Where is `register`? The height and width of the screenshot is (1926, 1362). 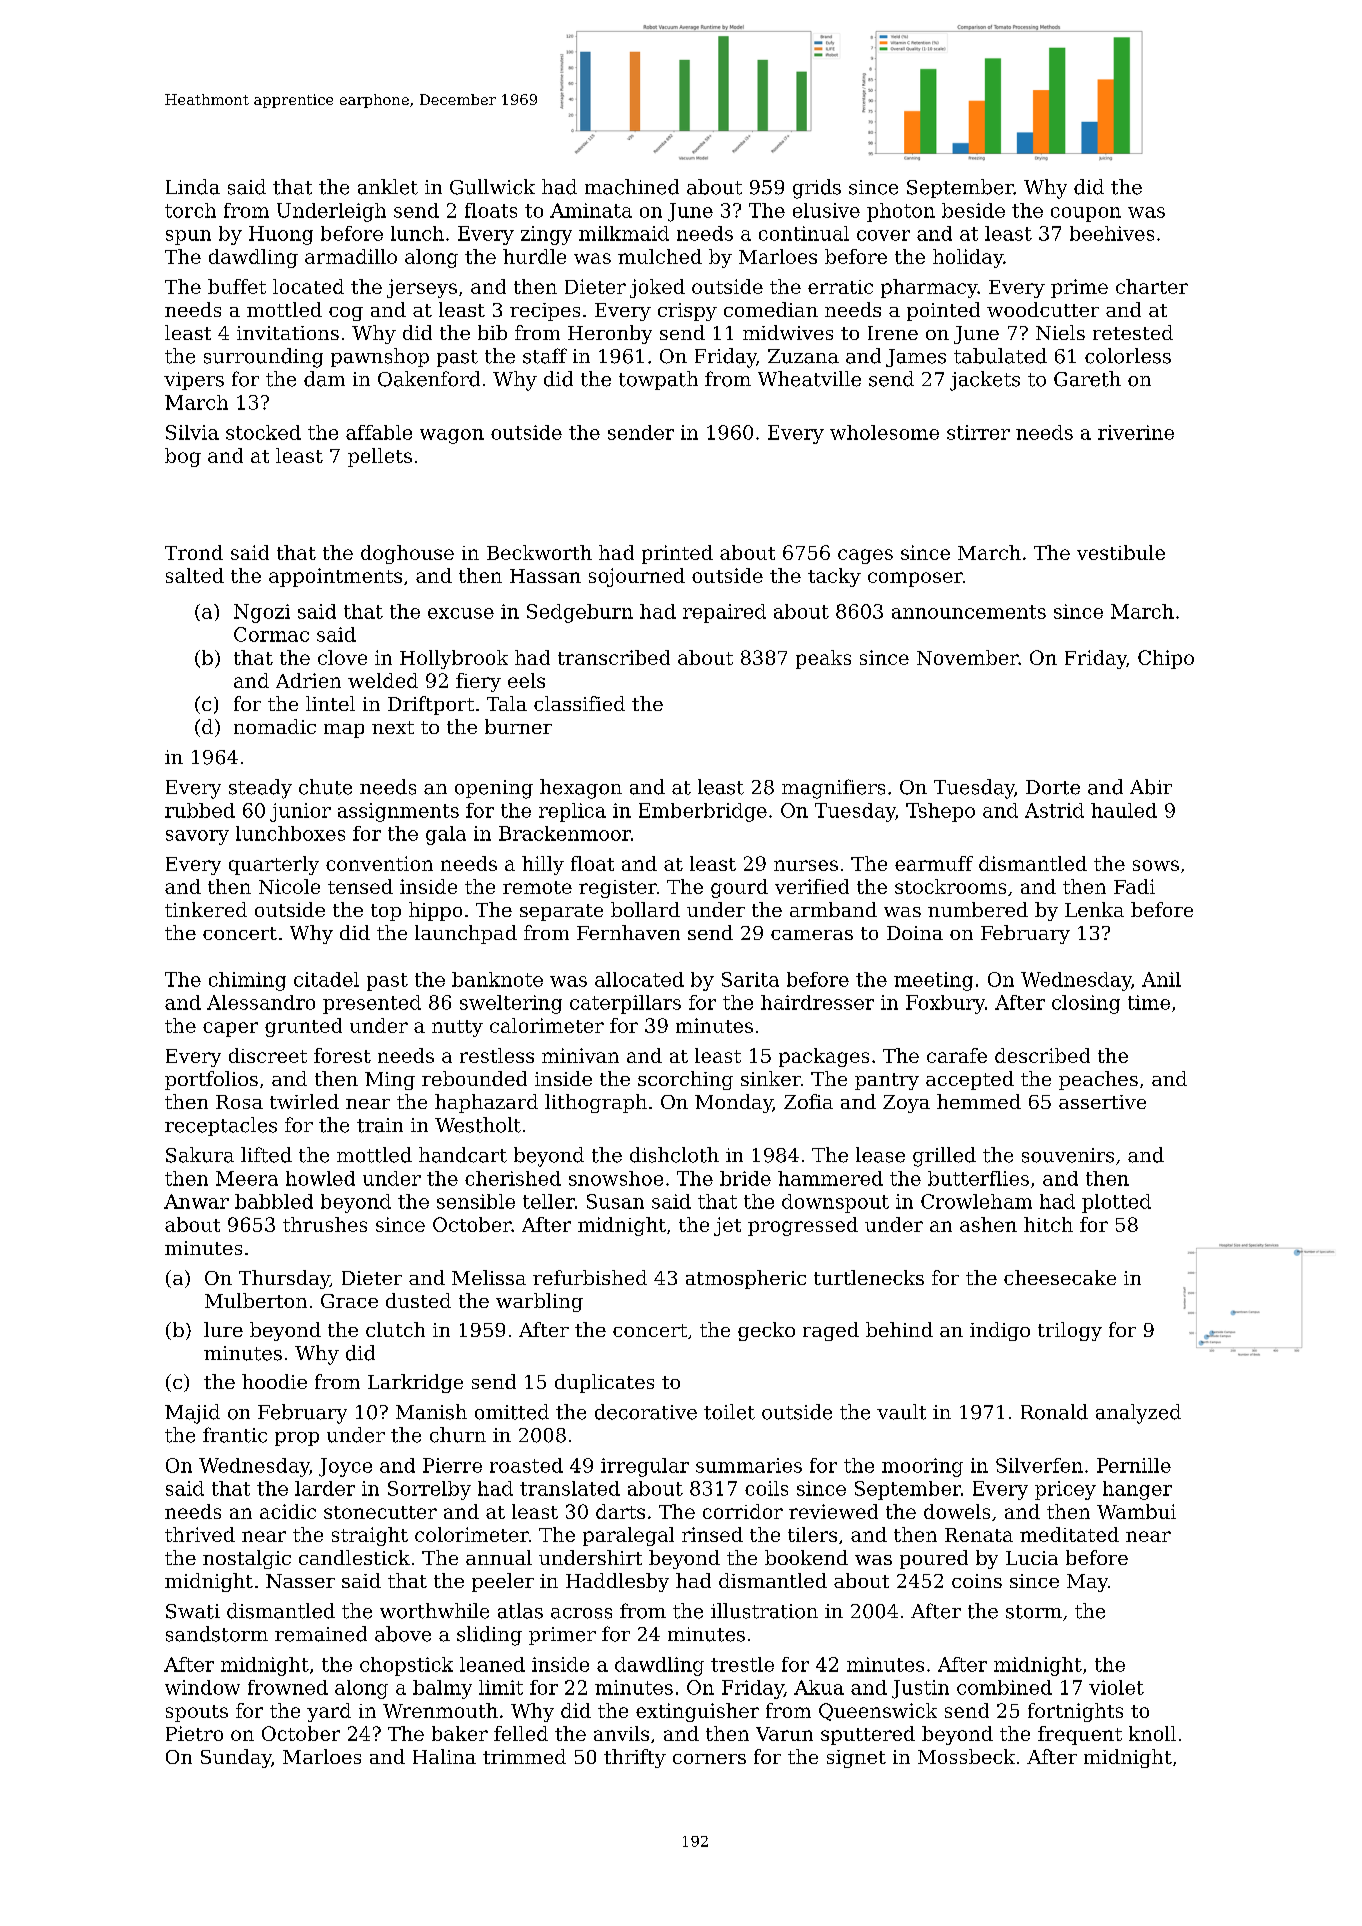
register is located at coordinates (618, 889).
